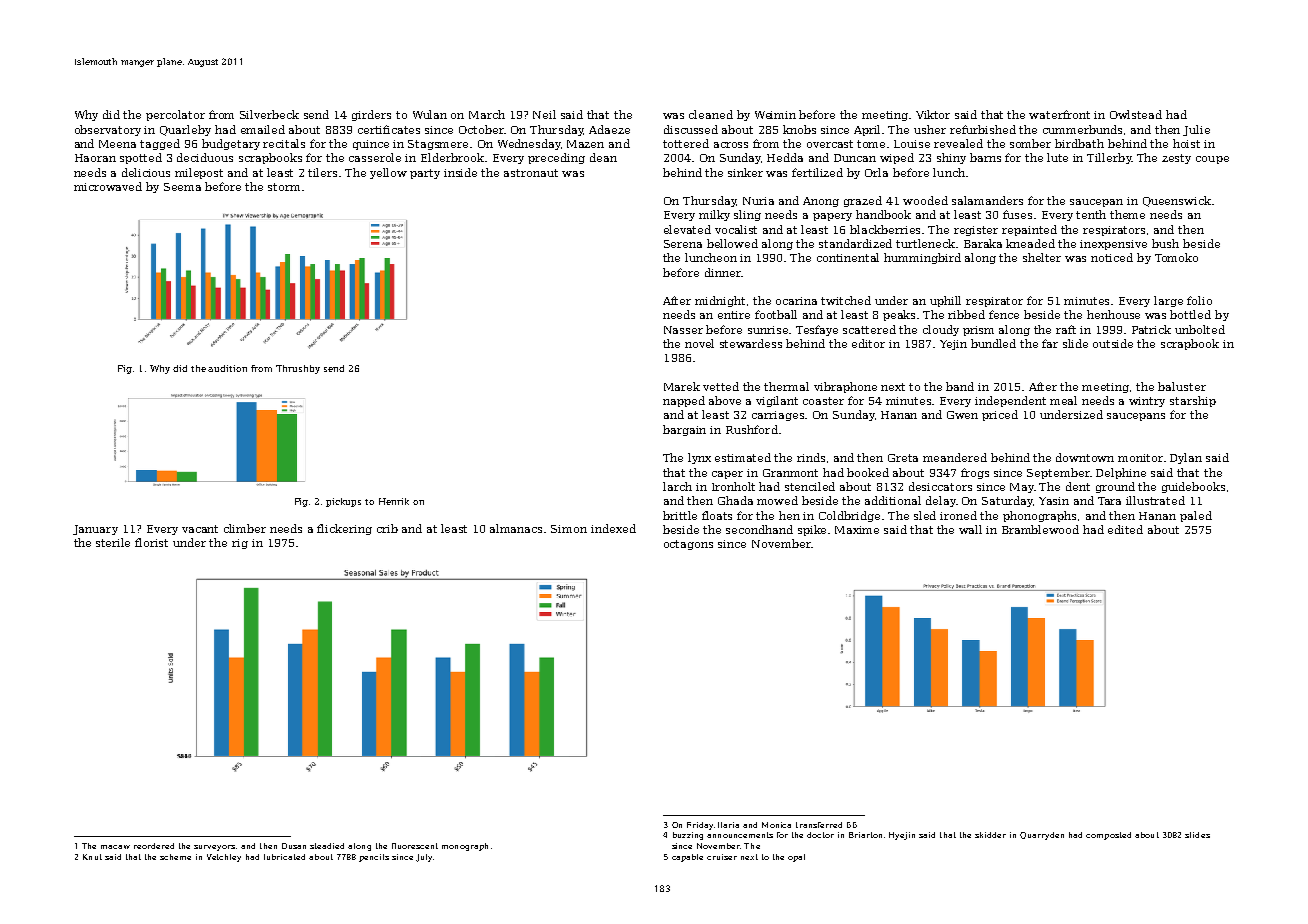 The height and width of the screenshot is (924, 1308). What do you see at coordinates (175, 115) in the screenshot?
I see `percolator` at bounding box center [175, 115].
